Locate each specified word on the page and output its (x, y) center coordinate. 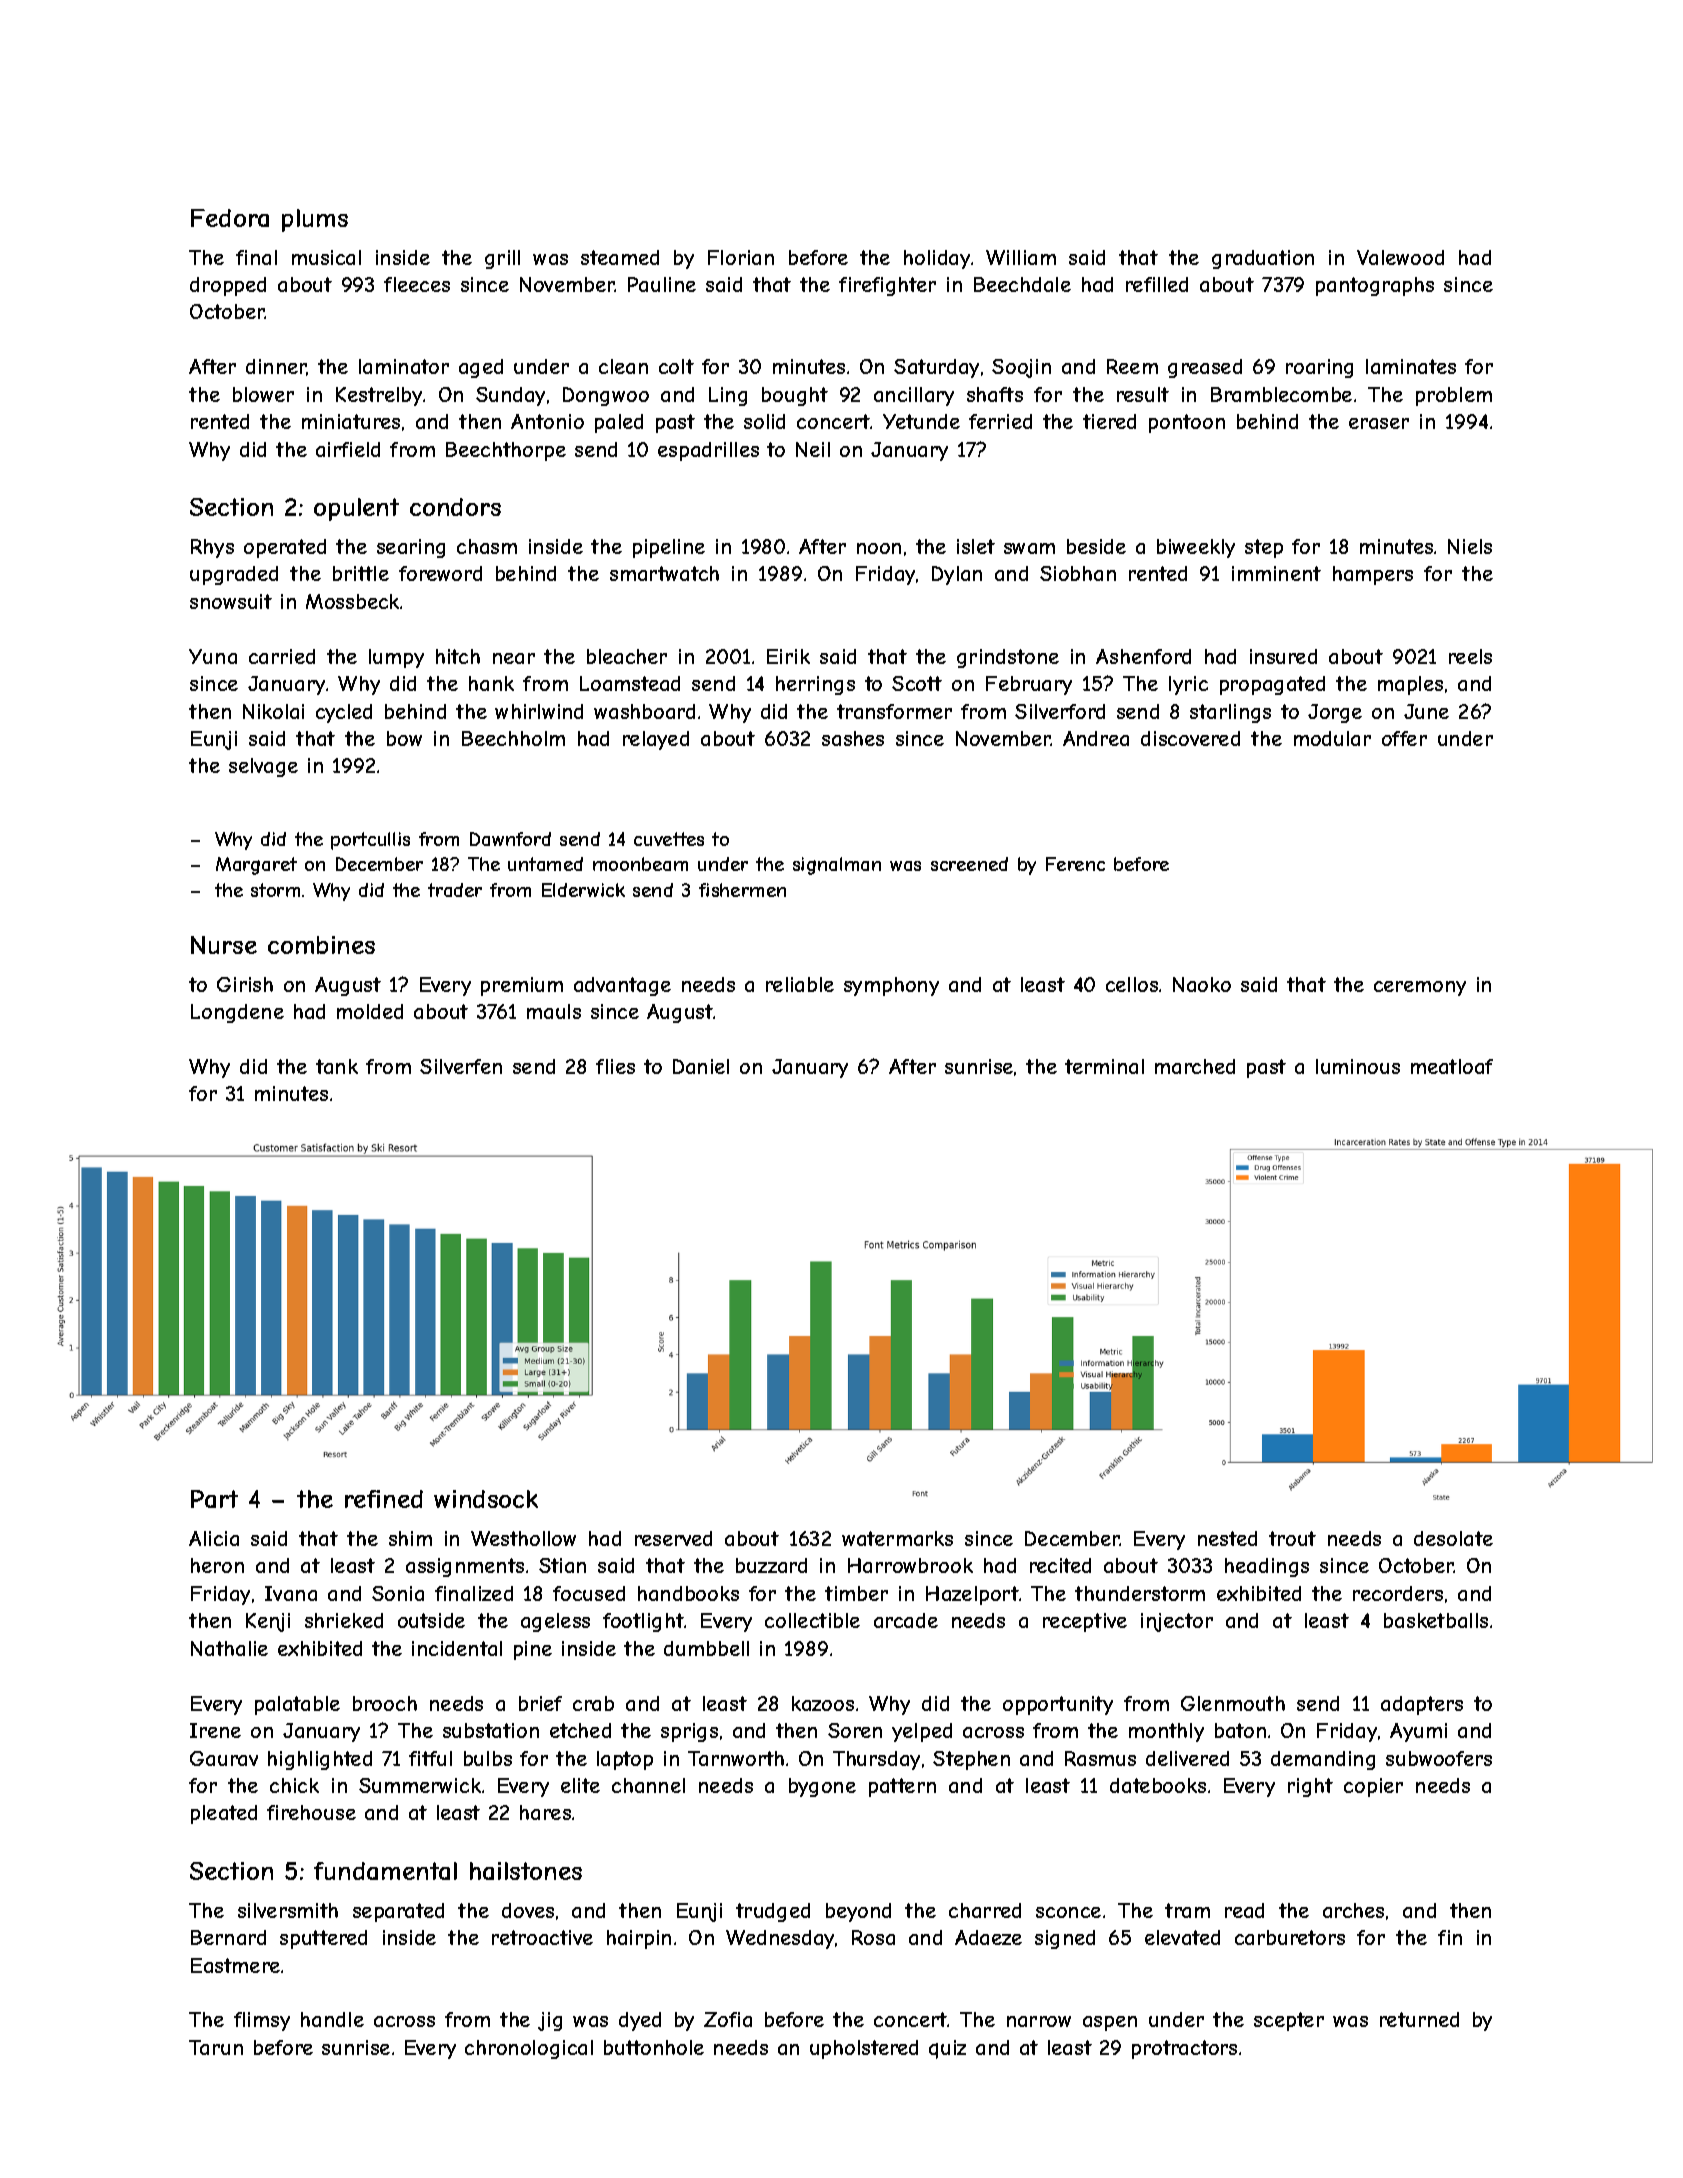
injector (1177, 1622)
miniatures (351, 421)
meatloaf (1452, 1066)
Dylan (957, 575)
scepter (1289, 2021)
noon (879, 548)
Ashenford (1143, 656)
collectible (812, 1620)
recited (1060, 1565)
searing (411, 548)
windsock (486, 1499)
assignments (465, 1567)
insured (1283, 656)
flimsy (262, 2021)
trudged (773, 1912)
